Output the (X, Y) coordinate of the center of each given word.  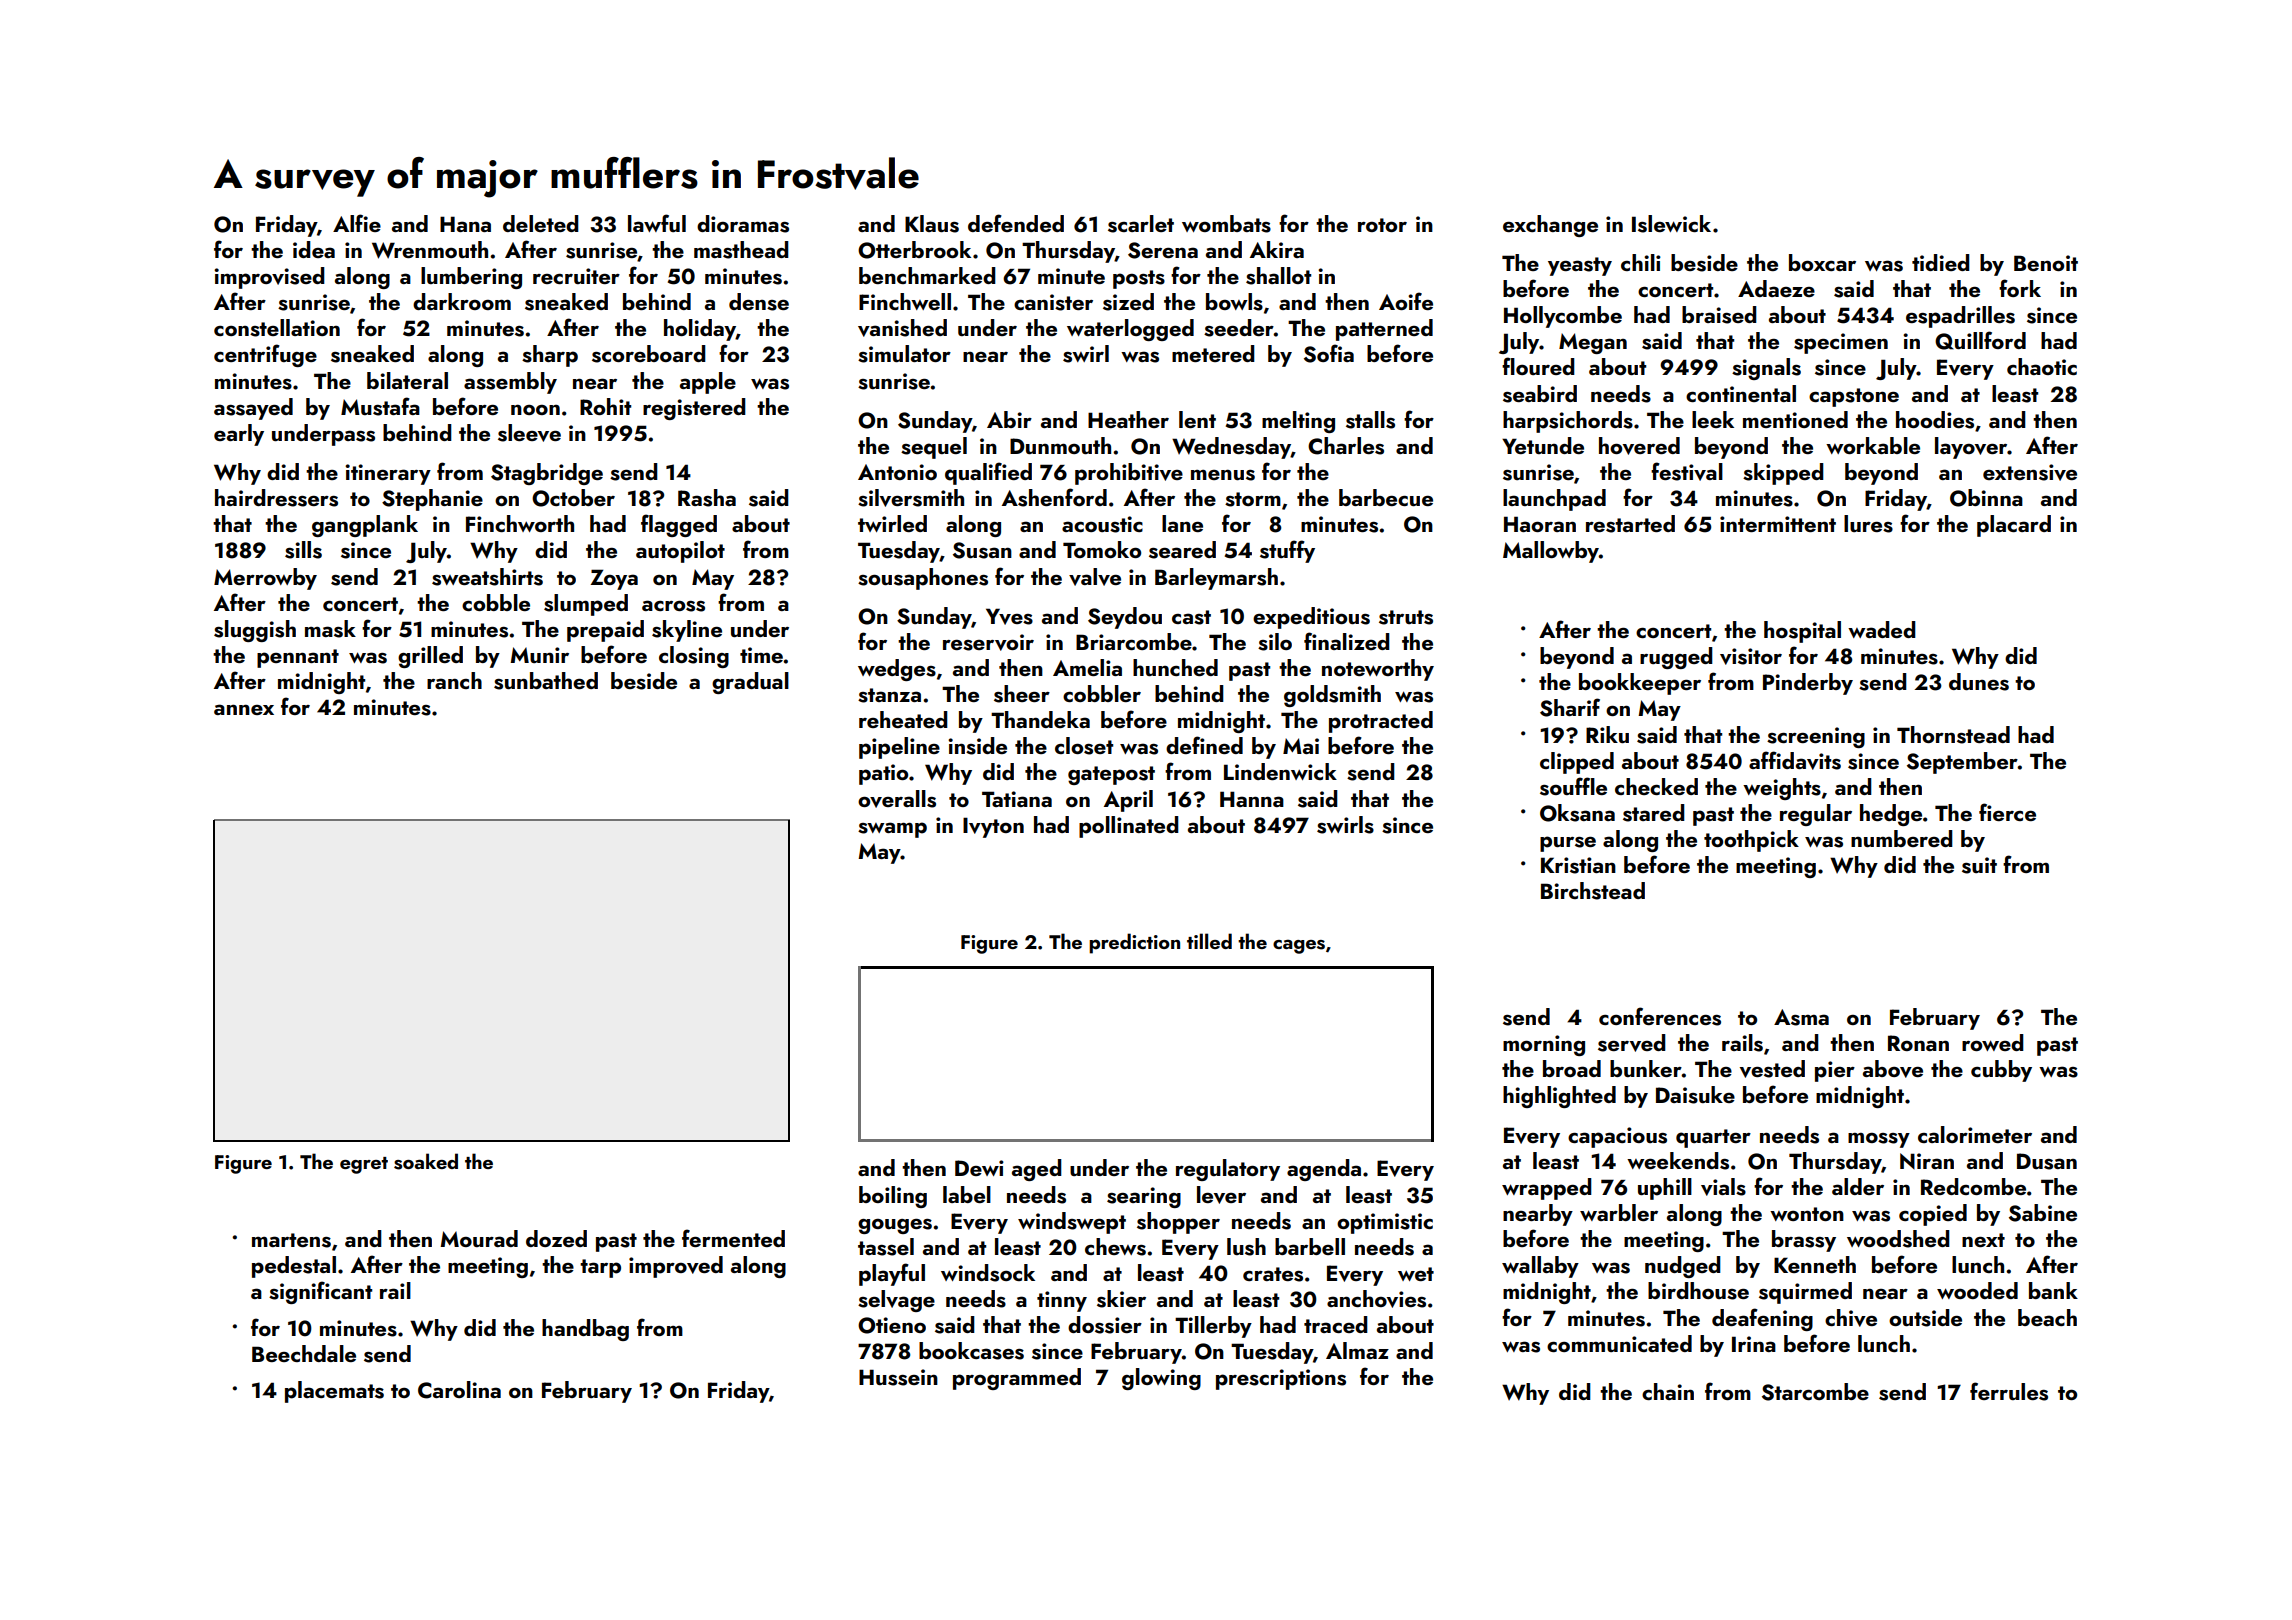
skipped (1783, 474)
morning (1544, 1045)
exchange (1550, 226)
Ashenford (1054, 497)
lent (1197, 419)
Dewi (979, 1168)
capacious (1617, 1137)
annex (244, 709)
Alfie (357, 223)
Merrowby (265, 579)
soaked (426, 1161)
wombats (1226, 224)
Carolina (459, 1390)
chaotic (2042, 366)
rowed (1993, 1042)
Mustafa (380, 406)
